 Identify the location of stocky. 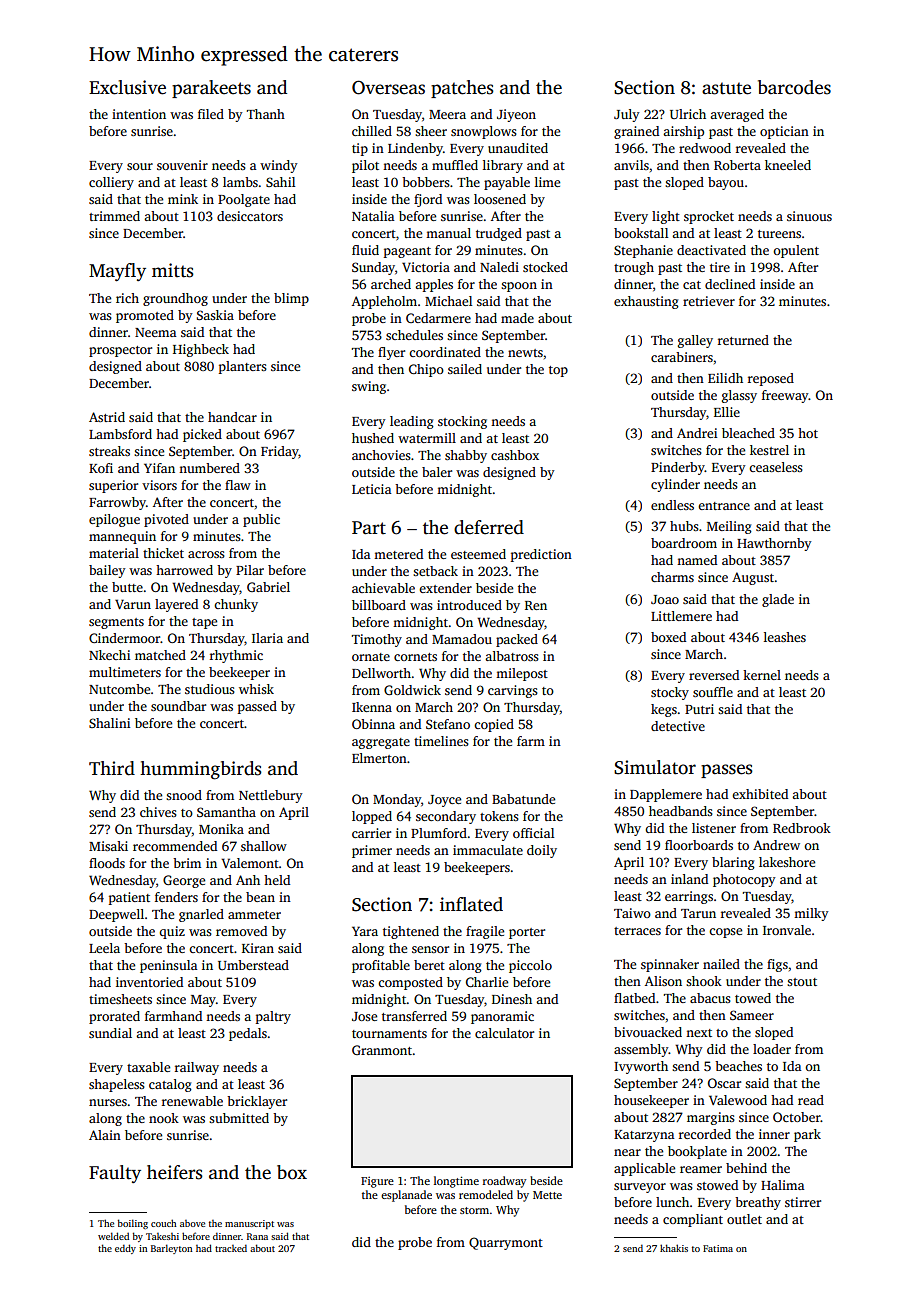
(670, 693).
